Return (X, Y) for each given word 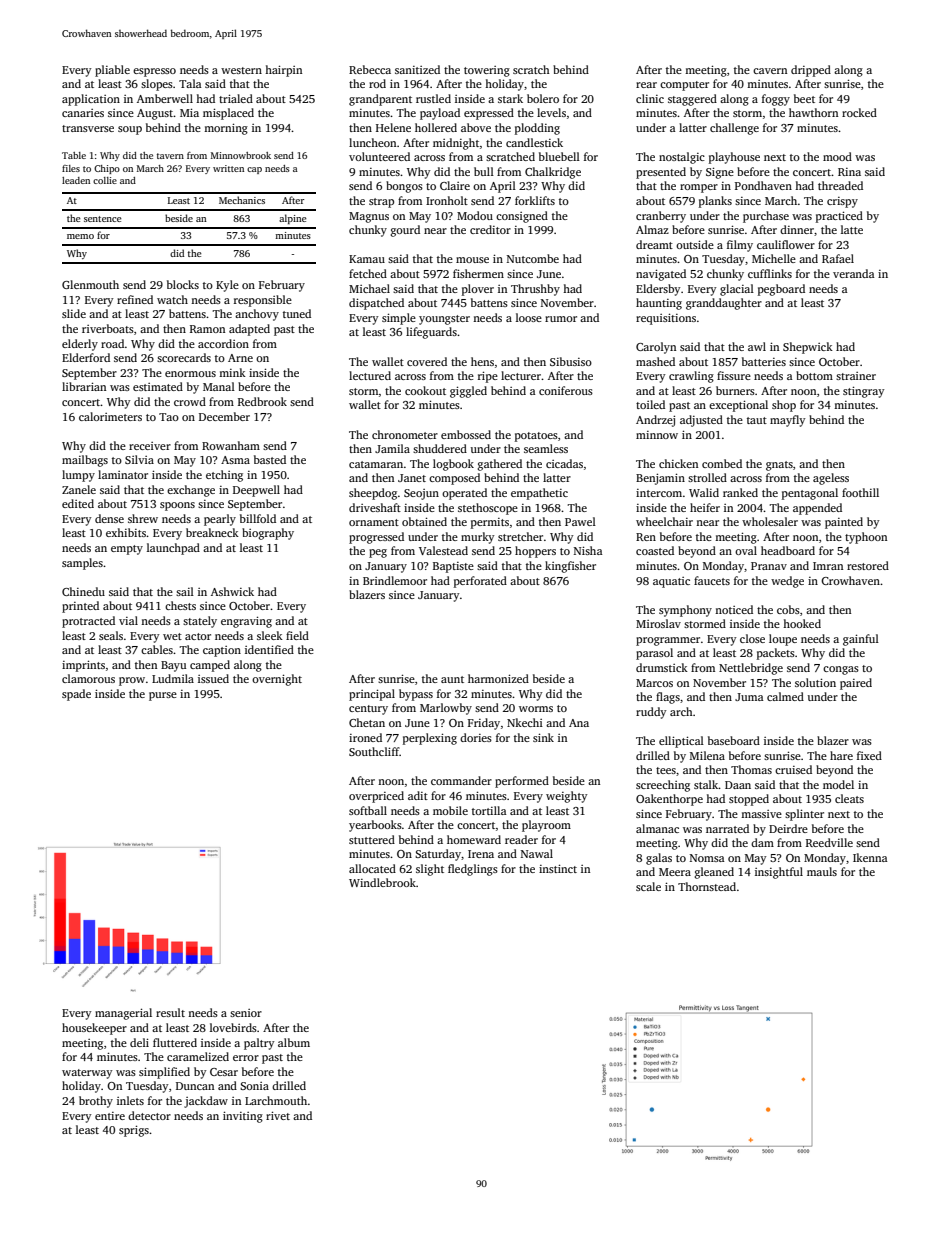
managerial (123, 1014)
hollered (436, 127)
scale (648, 886)
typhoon (866, 538)
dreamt (654, 244)
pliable (112, 71)
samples (82, 564)
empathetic (539, 494)
